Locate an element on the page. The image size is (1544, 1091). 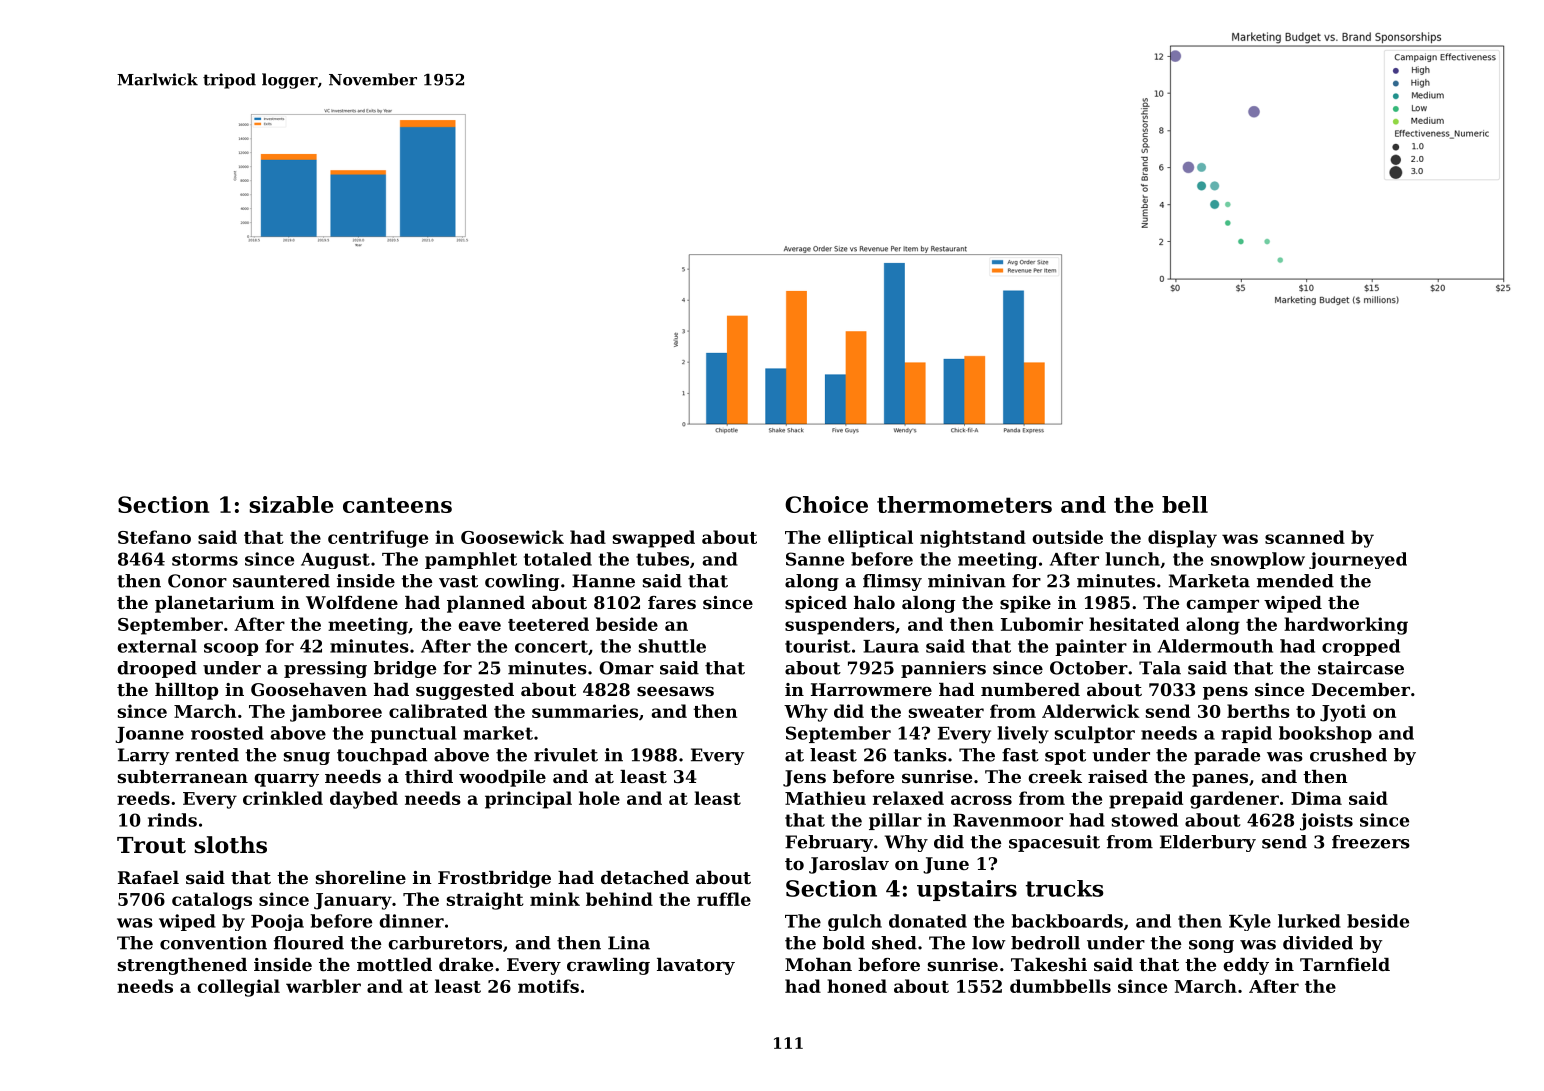
touchpad is located at coordinates (382, 756).
